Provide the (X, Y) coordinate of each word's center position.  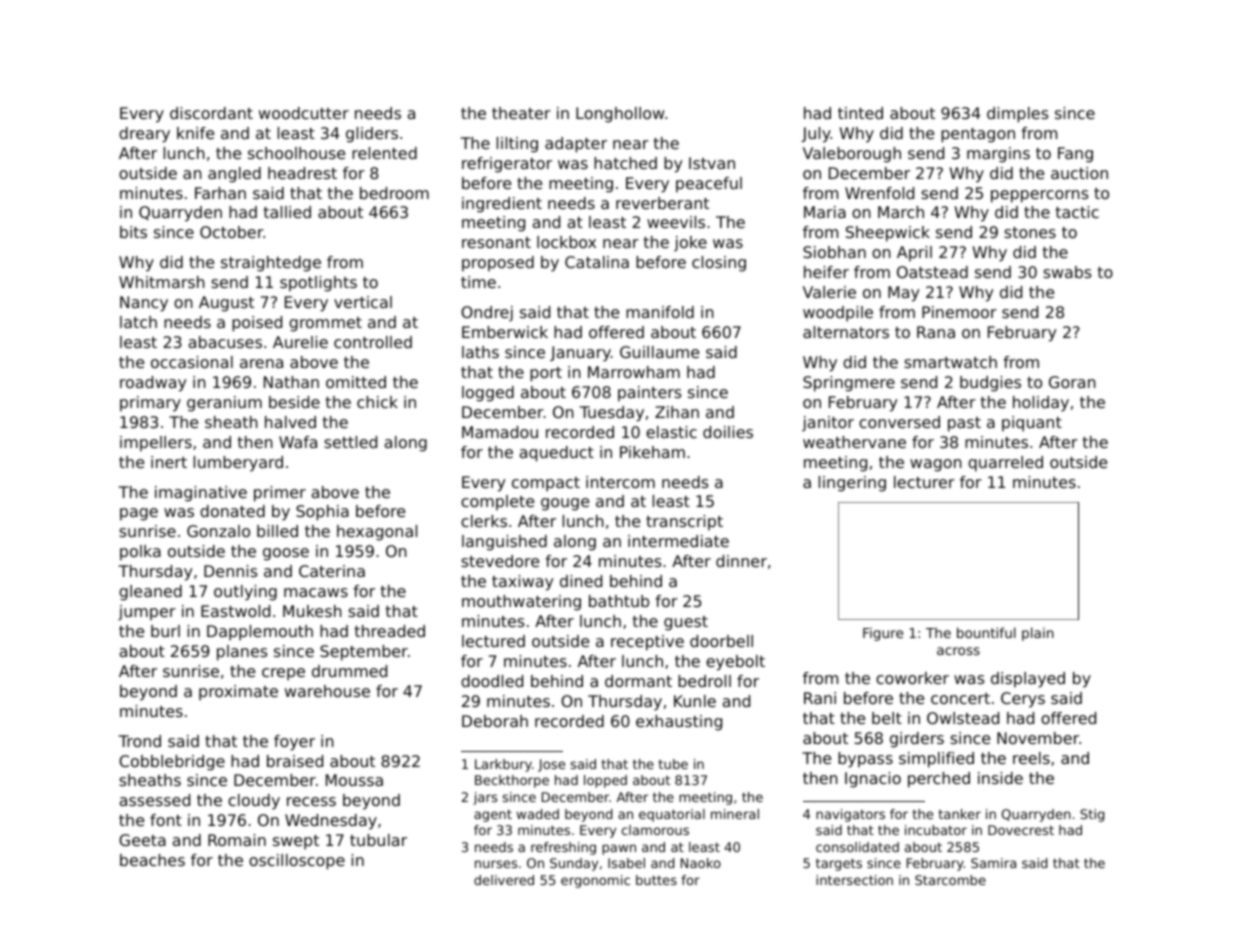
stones (1030, 232)
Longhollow (620, 115)
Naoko (701, 863)
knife (195, 133)
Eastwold (235, 611)
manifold (660, 312)
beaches (152, 860)
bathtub (619, 601)
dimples (1017, 115)
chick (377, 402)
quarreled (1005, 464)
